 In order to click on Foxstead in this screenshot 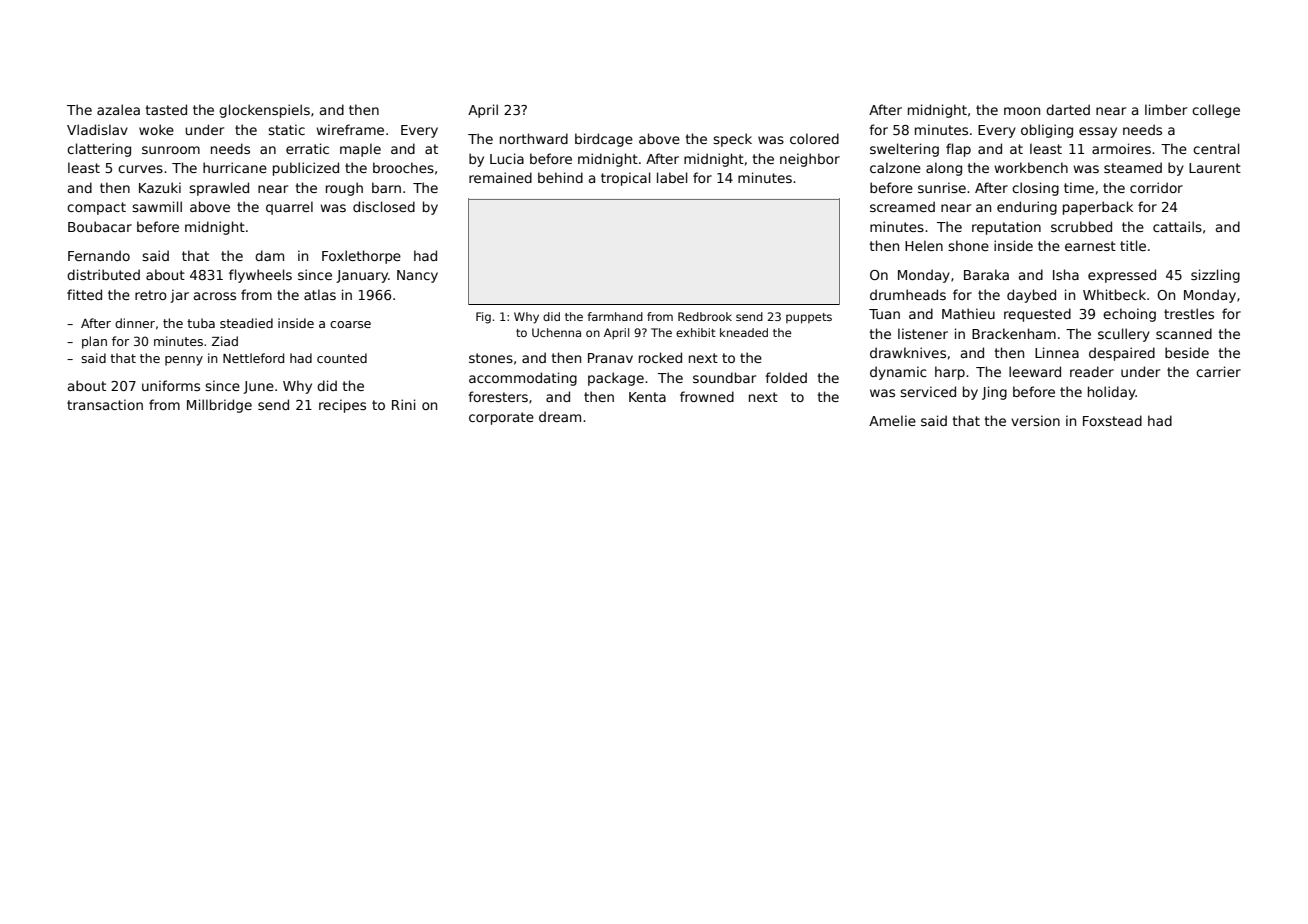, I will do `click(1112, 420)`.
